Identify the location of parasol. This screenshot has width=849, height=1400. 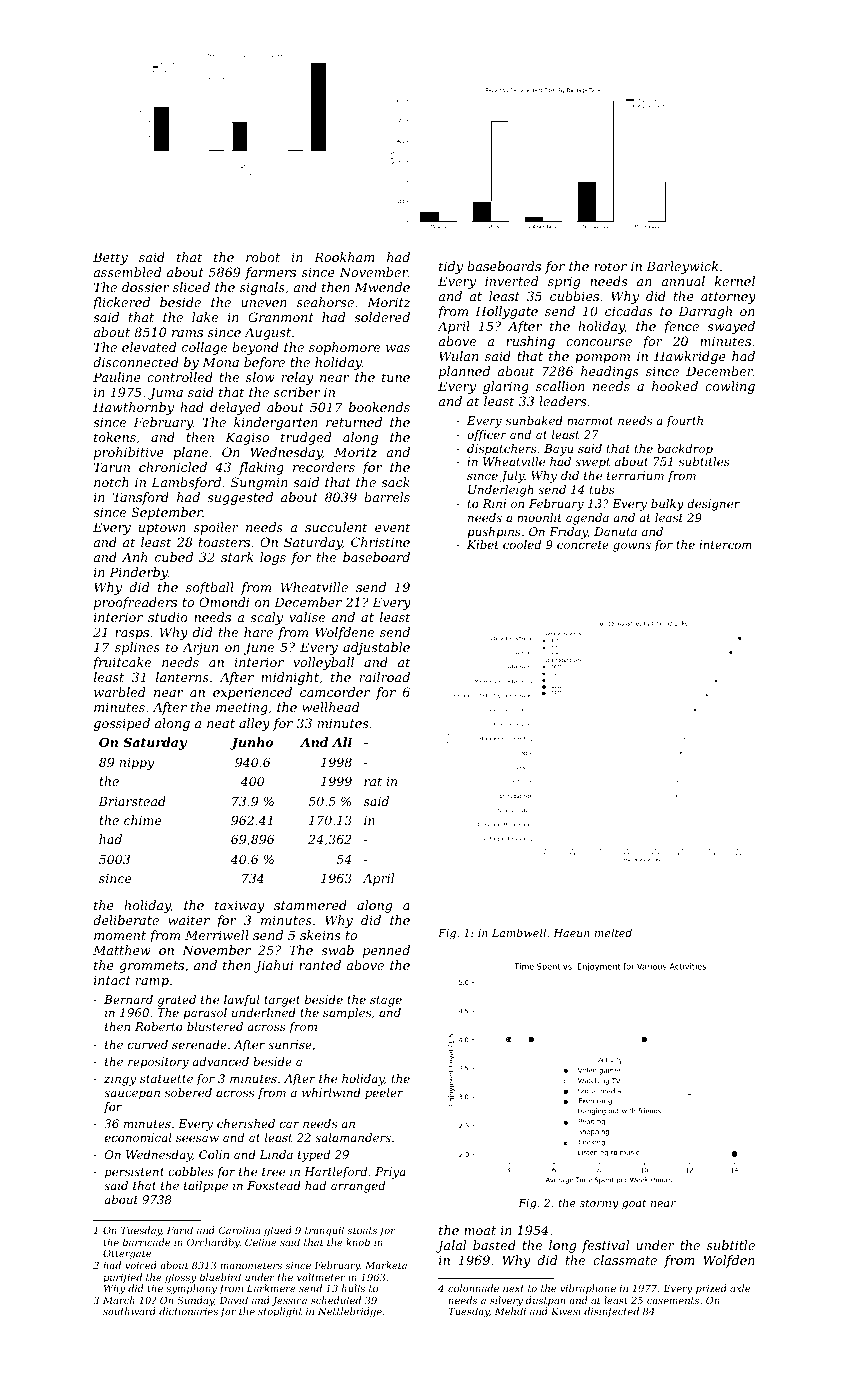
(205, 1014).
